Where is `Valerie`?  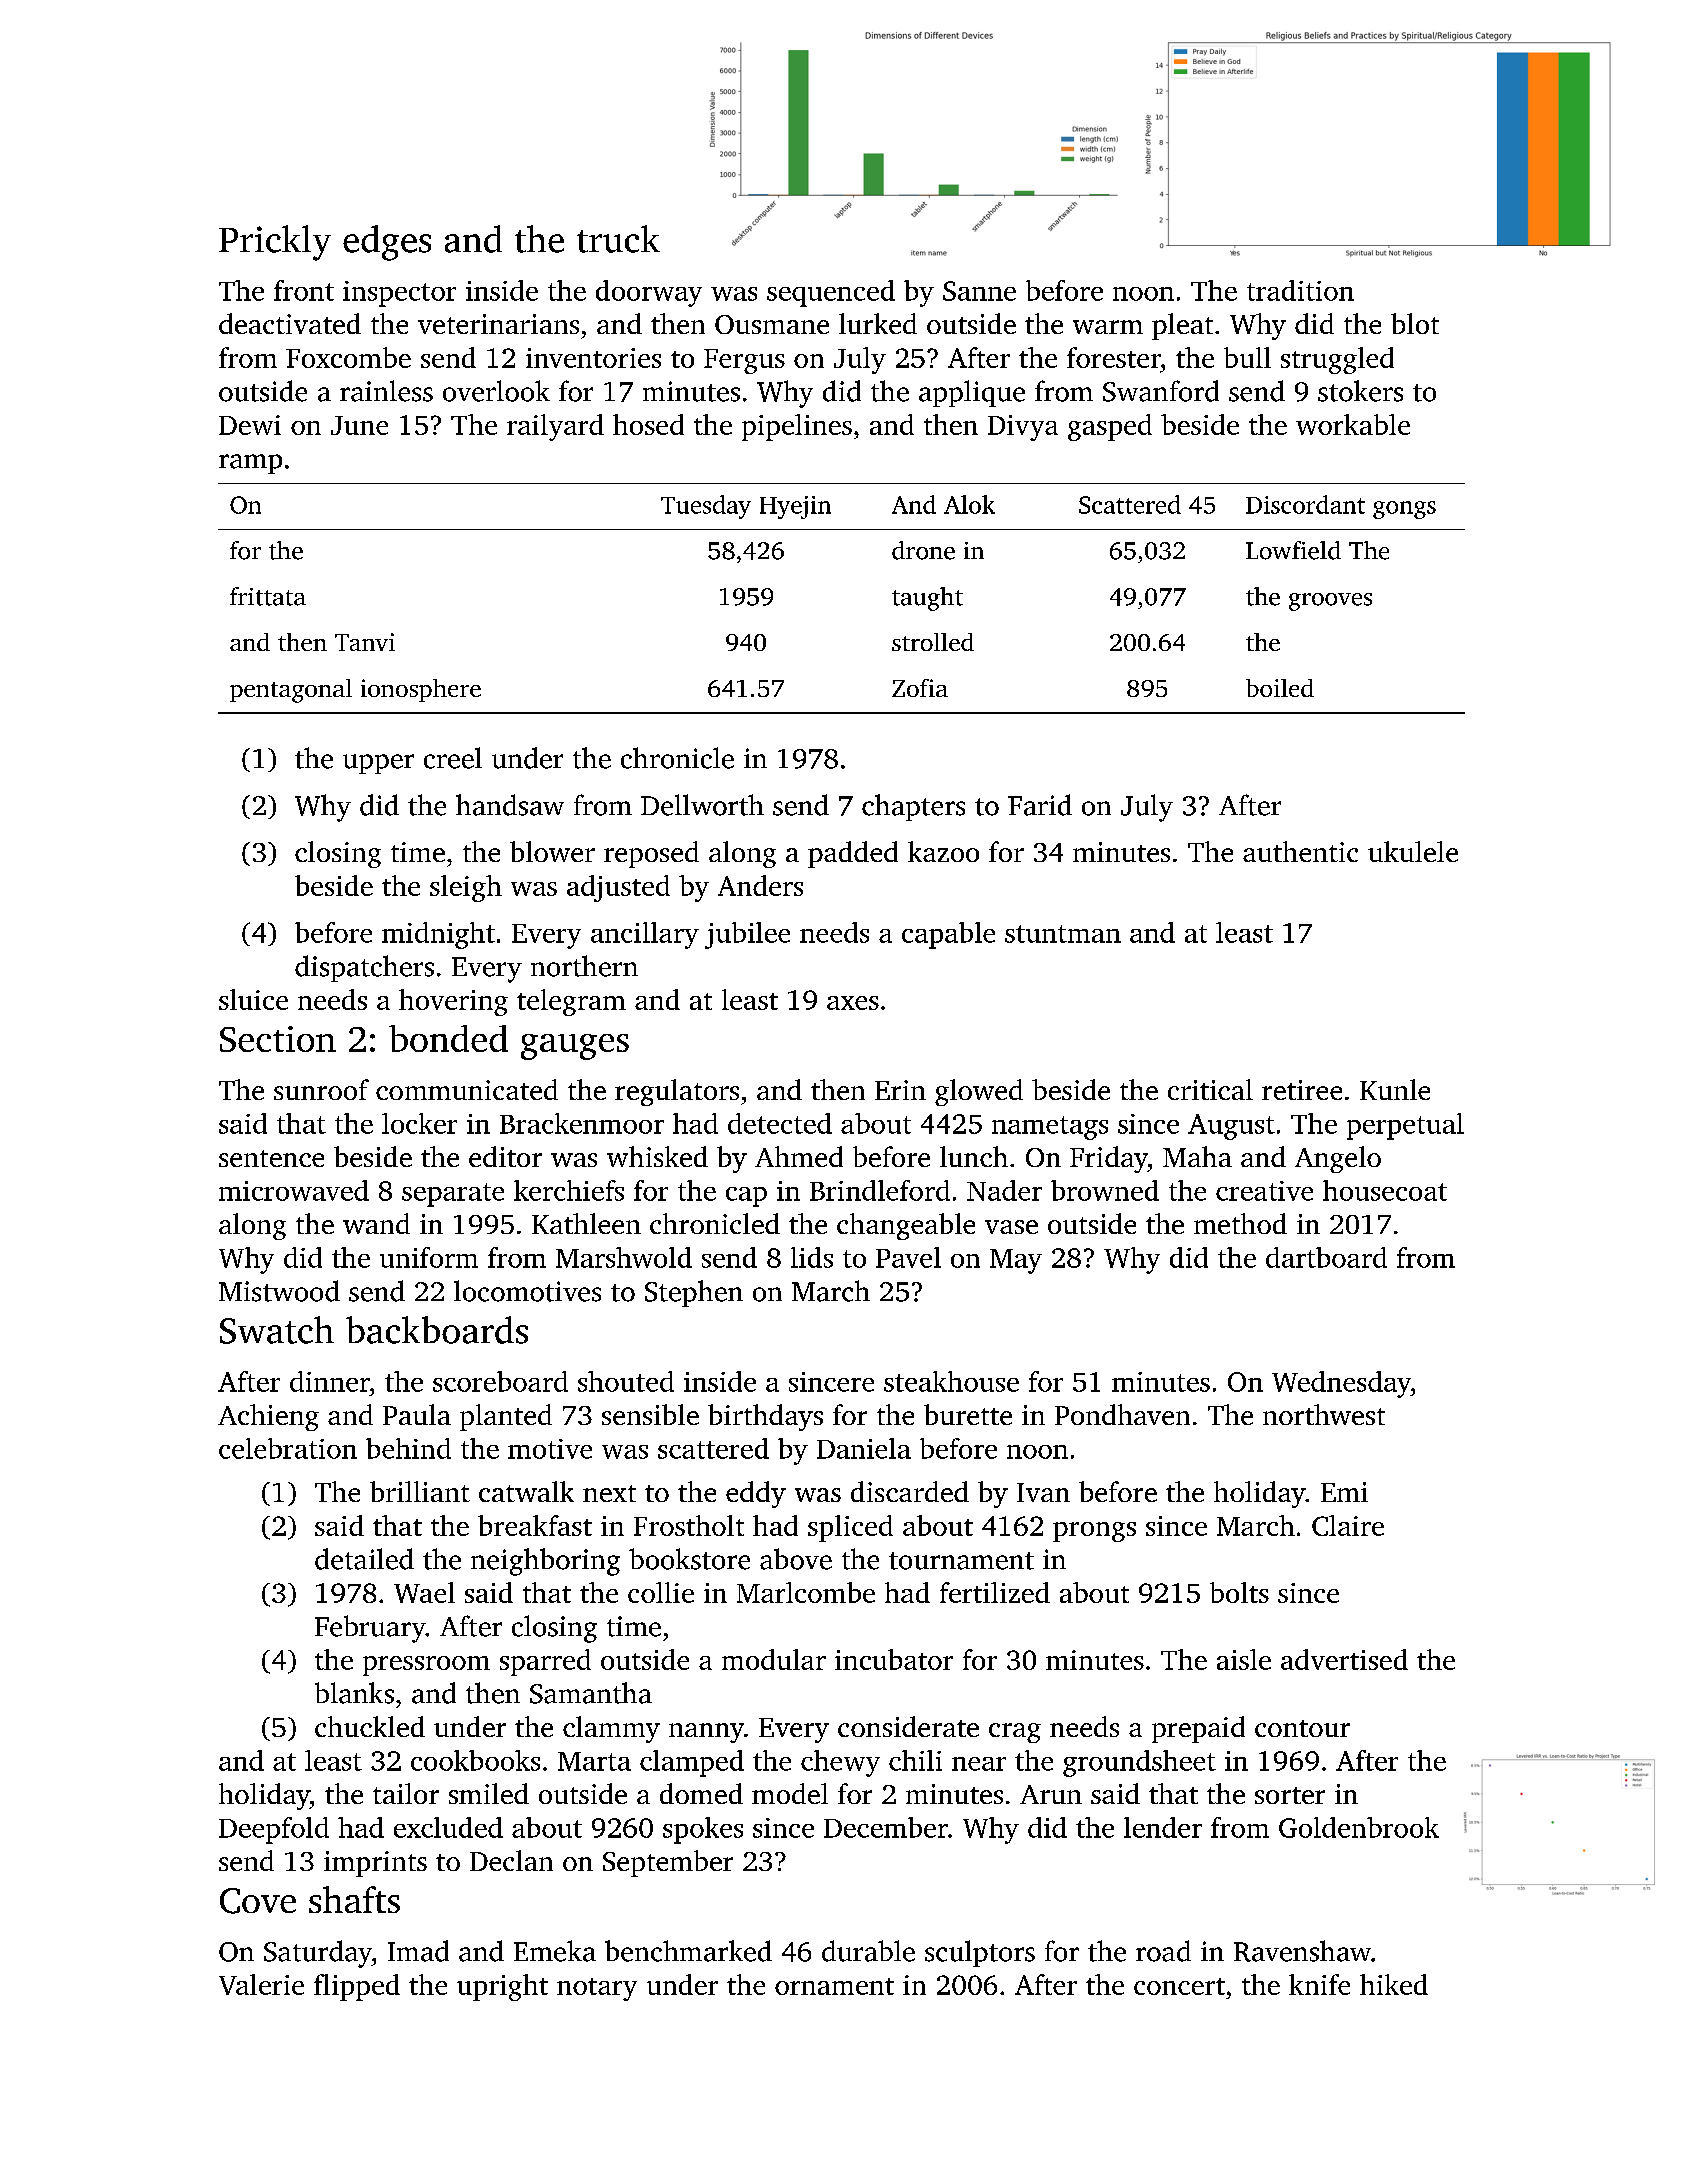 Valerie is located at coordinates (261, 1984).
